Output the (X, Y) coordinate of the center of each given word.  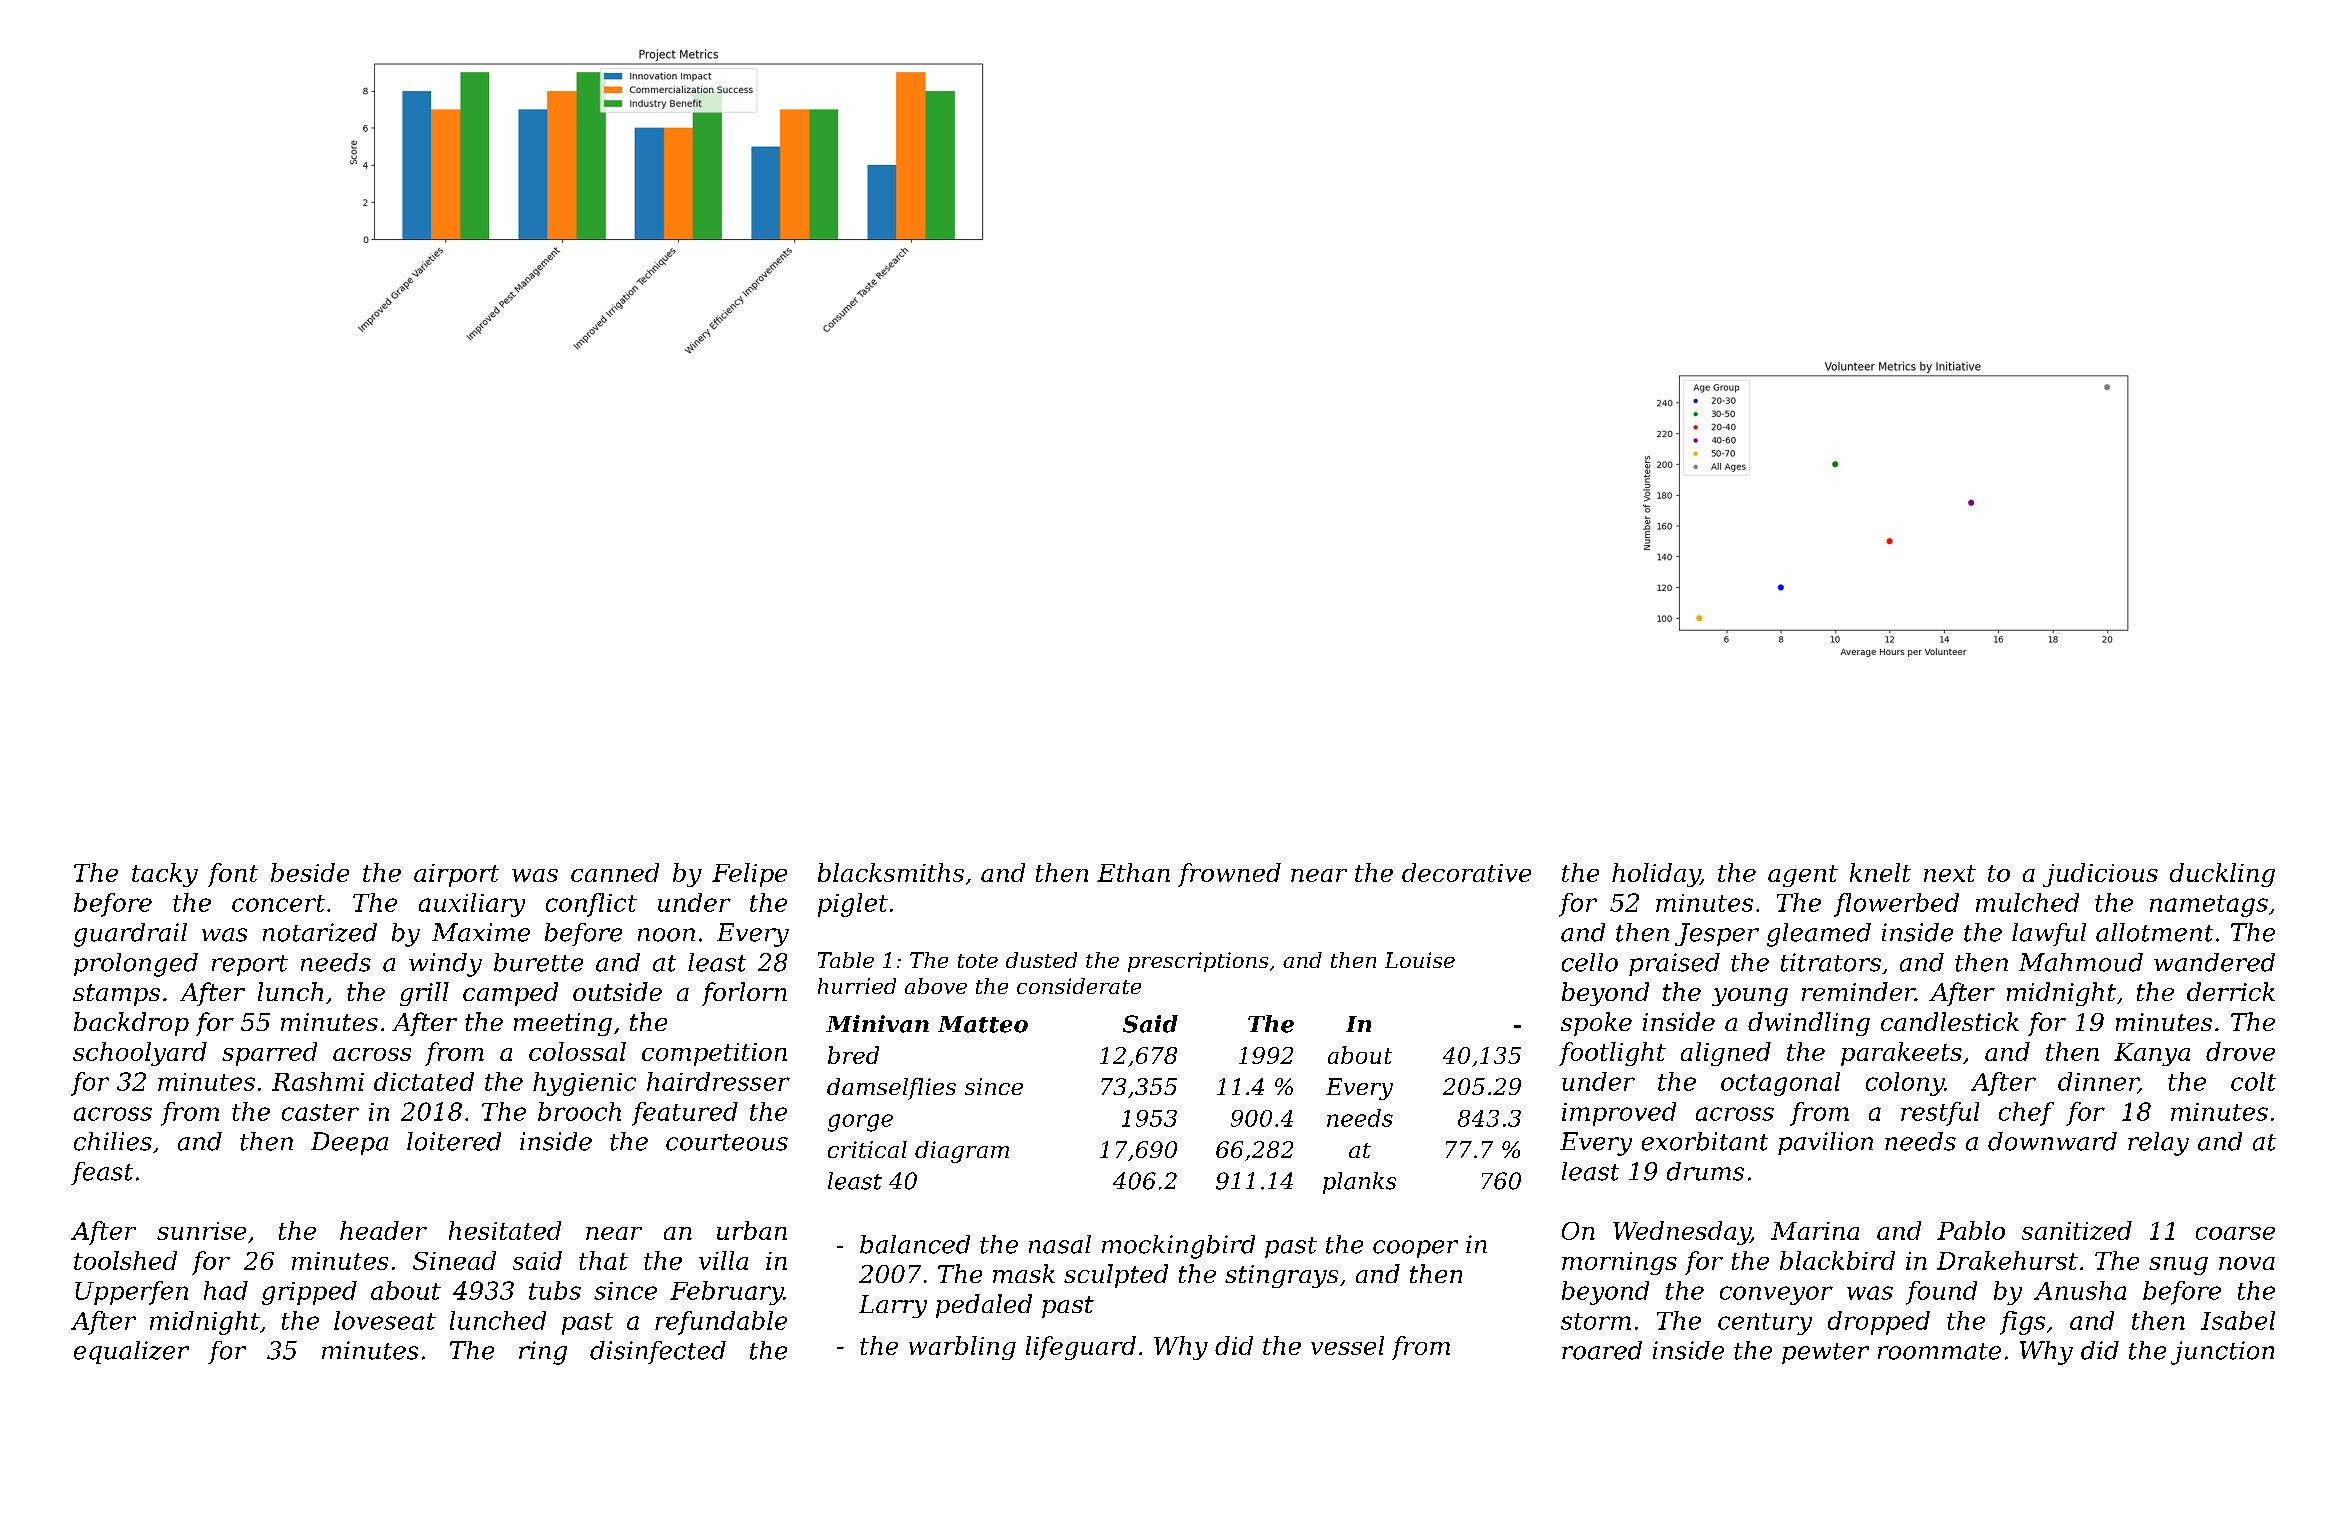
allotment (2154, 932)
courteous (727, 1142)
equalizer (131, 1352)
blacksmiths (891, 872)
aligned (1726, 1054)
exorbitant (1705, 1141)
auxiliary (472, 905)
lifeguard (1081, 1348)
